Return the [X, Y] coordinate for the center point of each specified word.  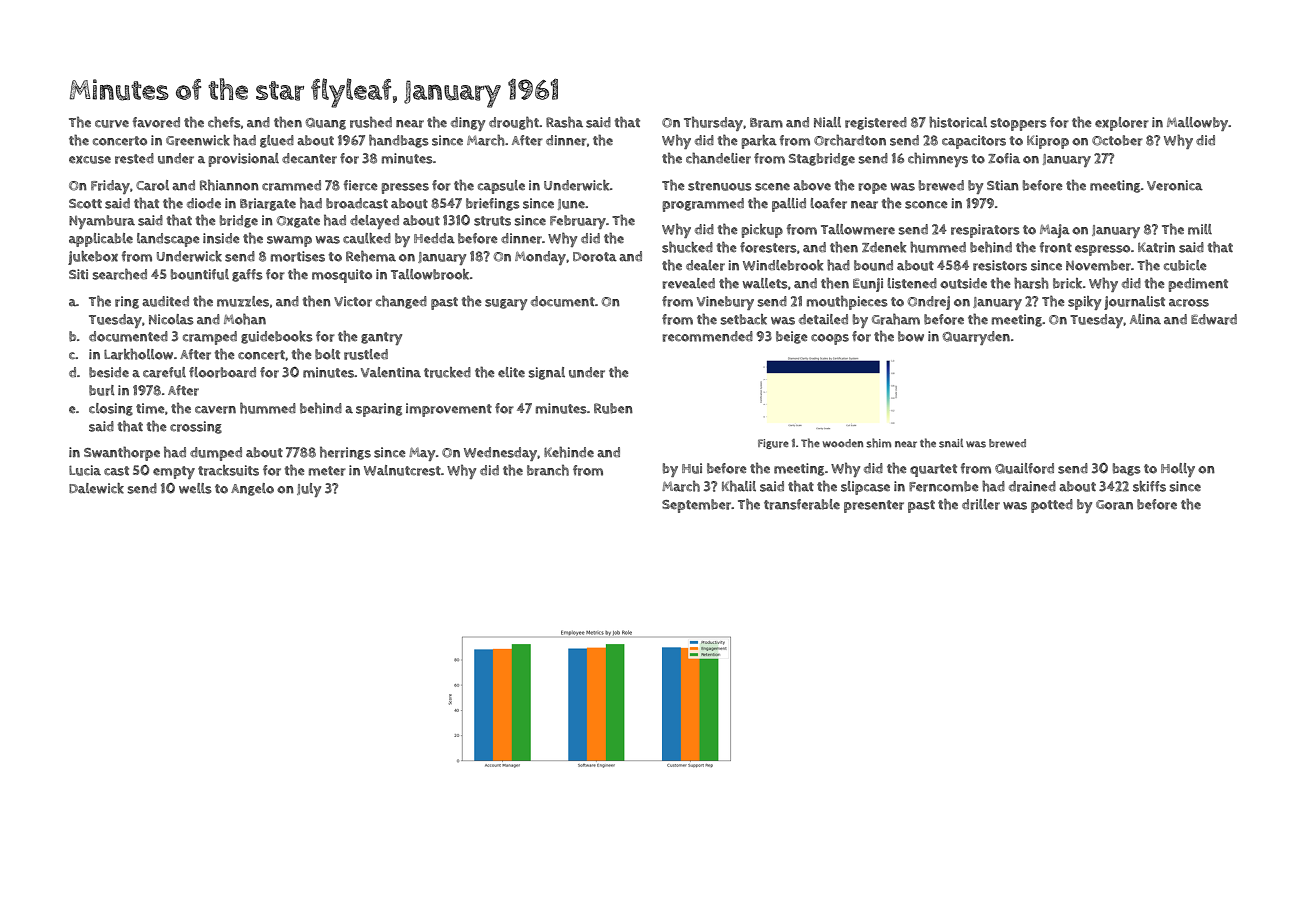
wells [195, 488]
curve [112, 124]
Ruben [613, 408]
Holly [1178, 470]
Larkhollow [138, 354]
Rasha [564, 122]
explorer [1122, 124]
